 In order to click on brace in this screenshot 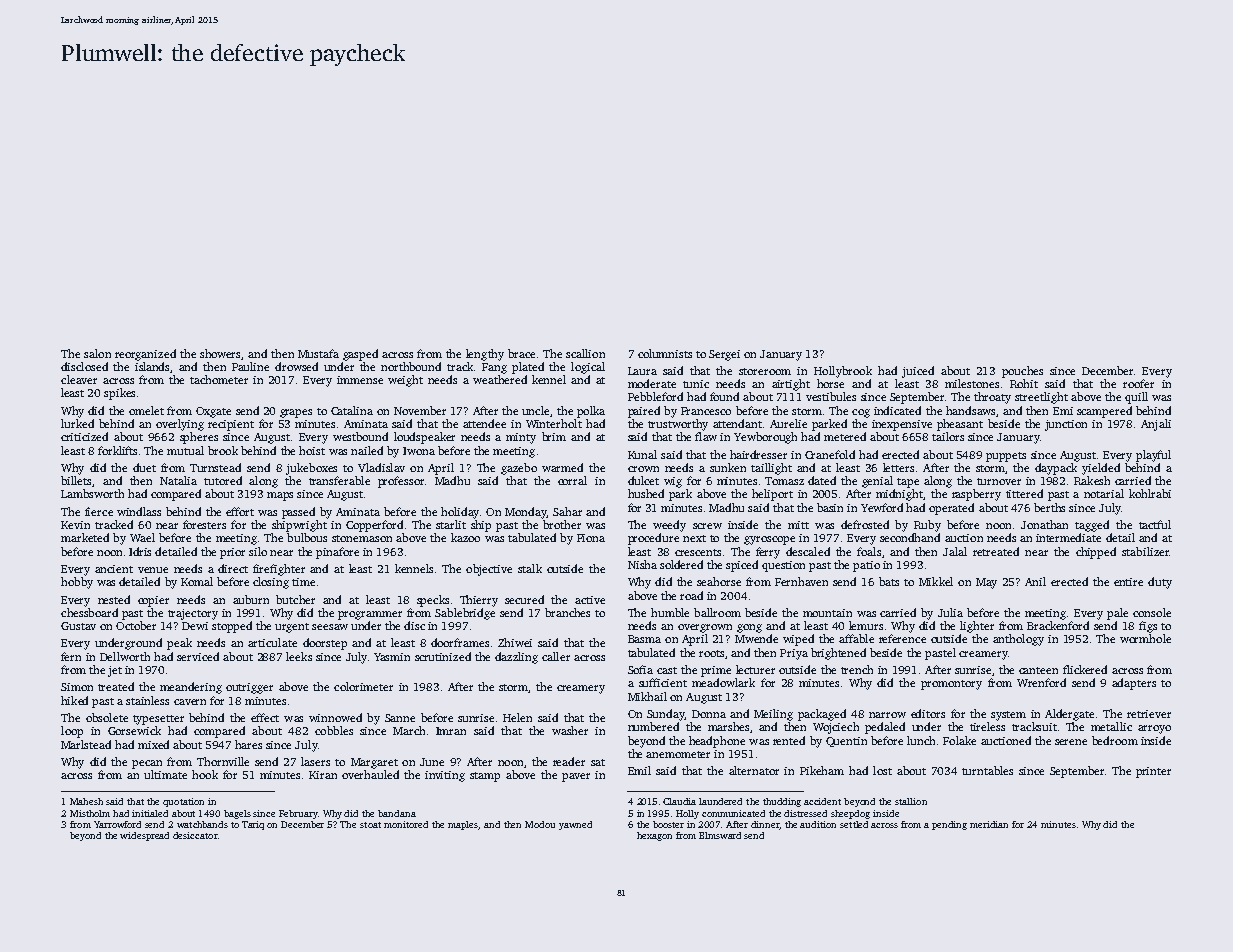, I will do `click(521, 353)`.
